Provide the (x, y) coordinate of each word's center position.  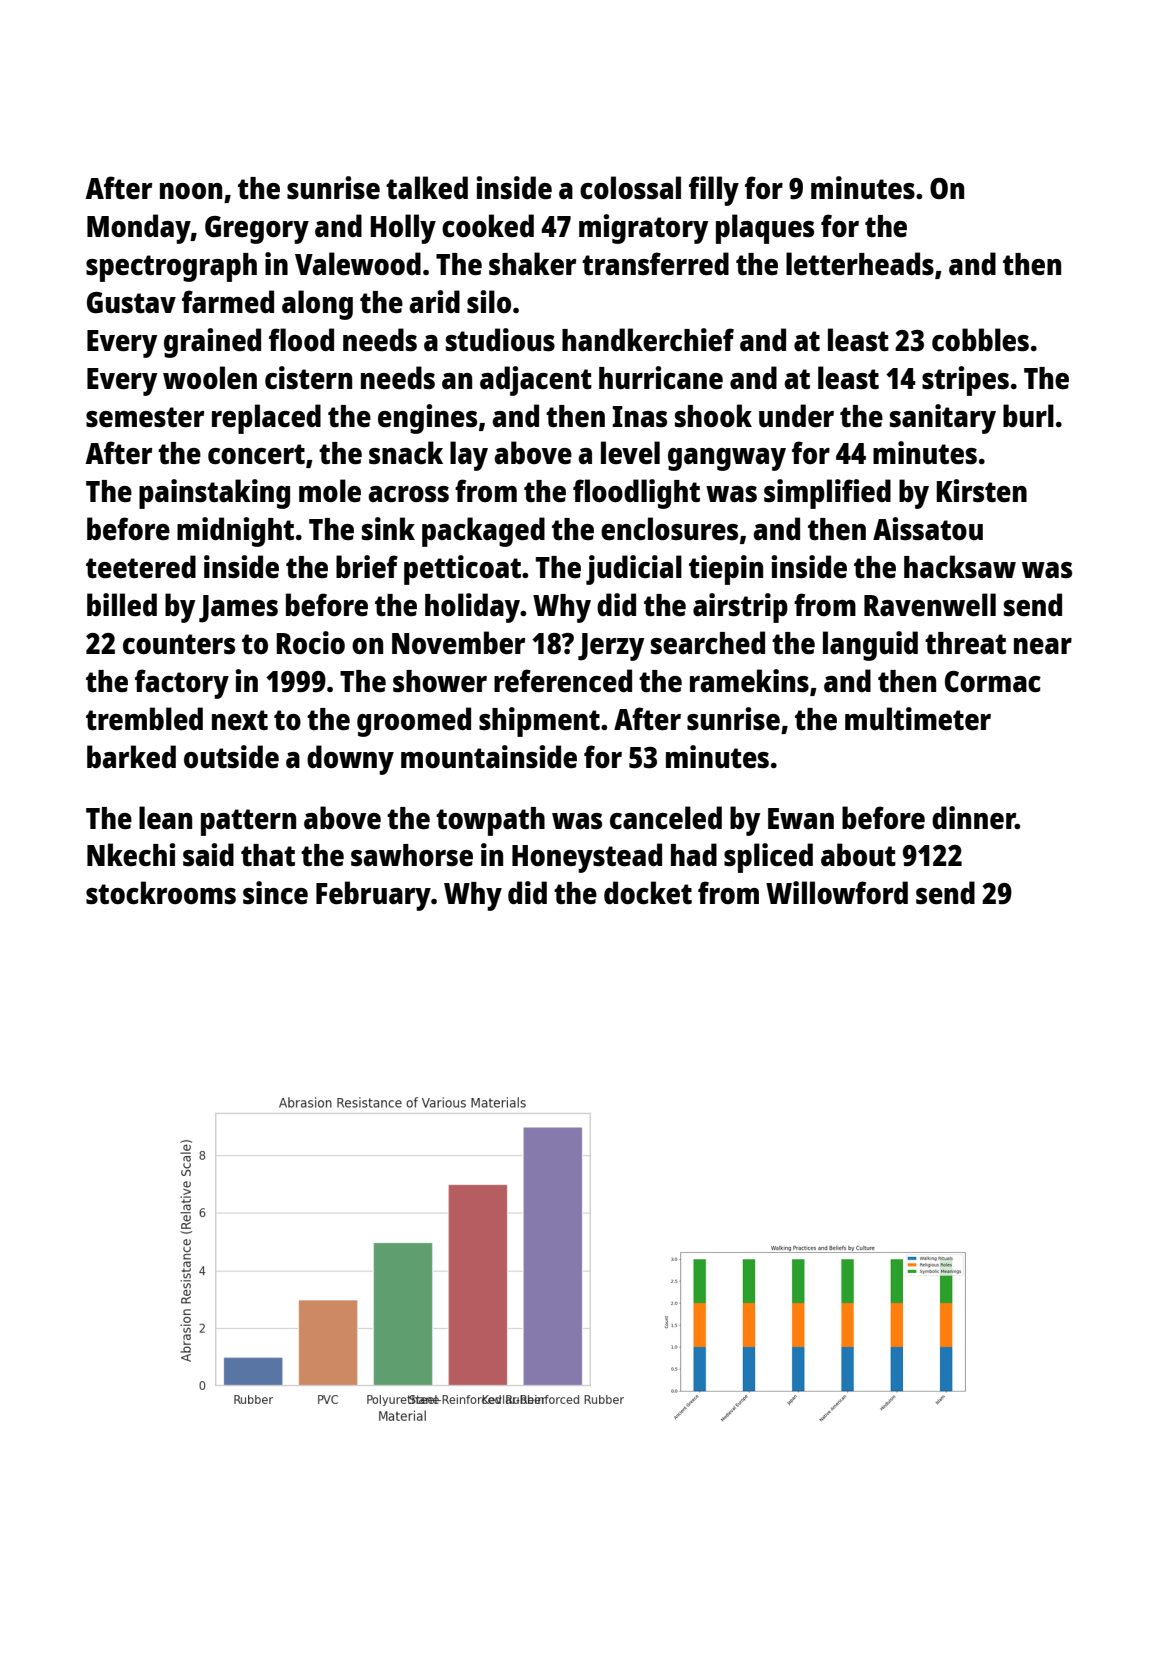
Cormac (993, 681)
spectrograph (171, 267)
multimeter (918, 719)
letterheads (860, 264)
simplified (827, 494)
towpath (490, 821)
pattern (248, 822)
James (238, 609)
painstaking (214, 494)
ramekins (749, 681)
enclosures (669, 529)
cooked (488, 225)
